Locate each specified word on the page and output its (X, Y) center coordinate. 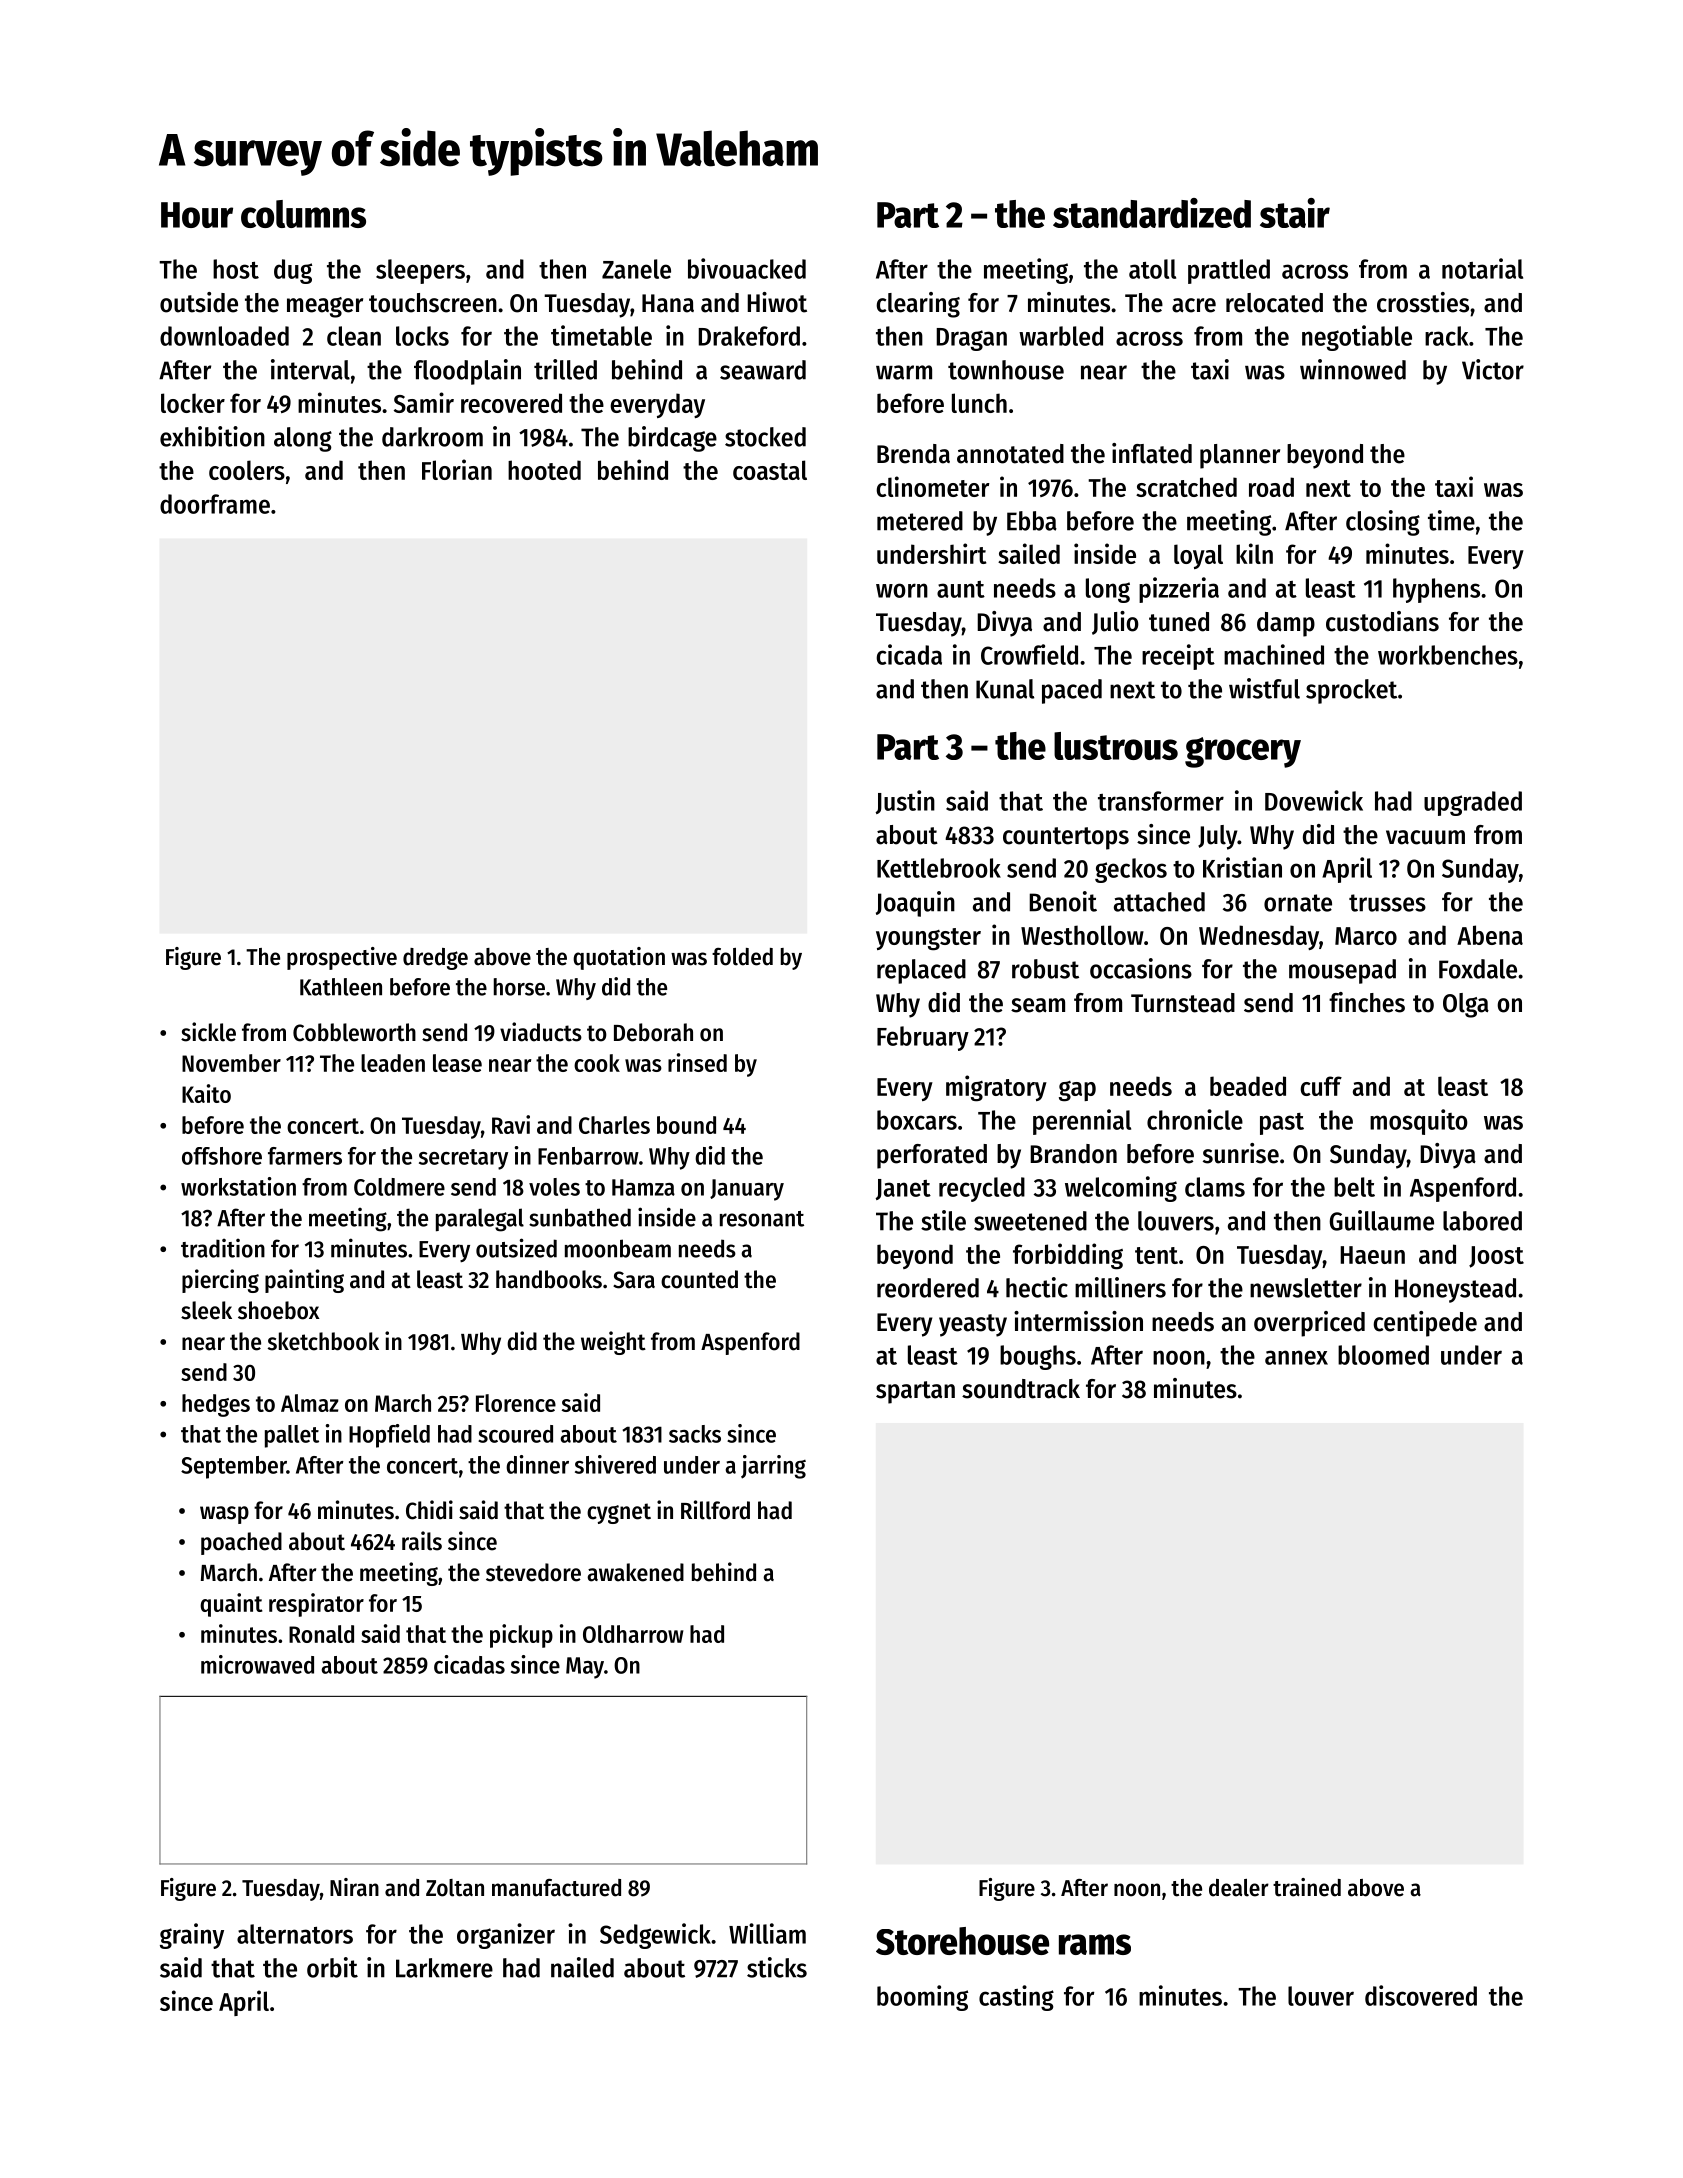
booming (922, 1998)
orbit (332, 1967)
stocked (765, 437)
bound (686, 1125)
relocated (1274, 303)
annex (1296, 1357)
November (231, 1063)
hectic (1037, 1287)
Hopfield (389, 1436)
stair (1295, 213)
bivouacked (747, 268)
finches (1367, 1002)
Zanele (636, 269)
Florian (457, 469)
